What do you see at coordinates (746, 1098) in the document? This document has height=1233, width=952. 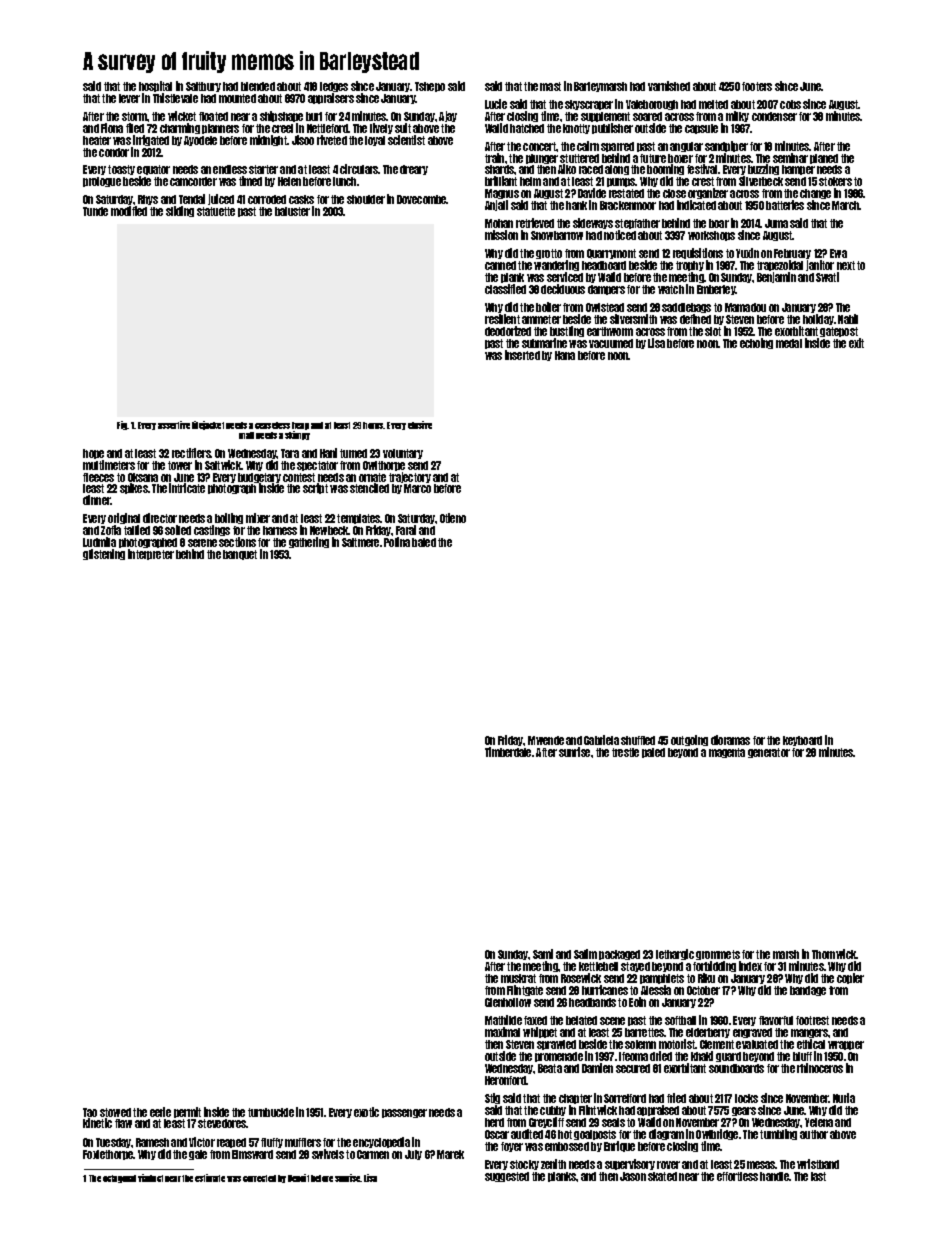 I see `locks` at bounding box center [746, 1098].
